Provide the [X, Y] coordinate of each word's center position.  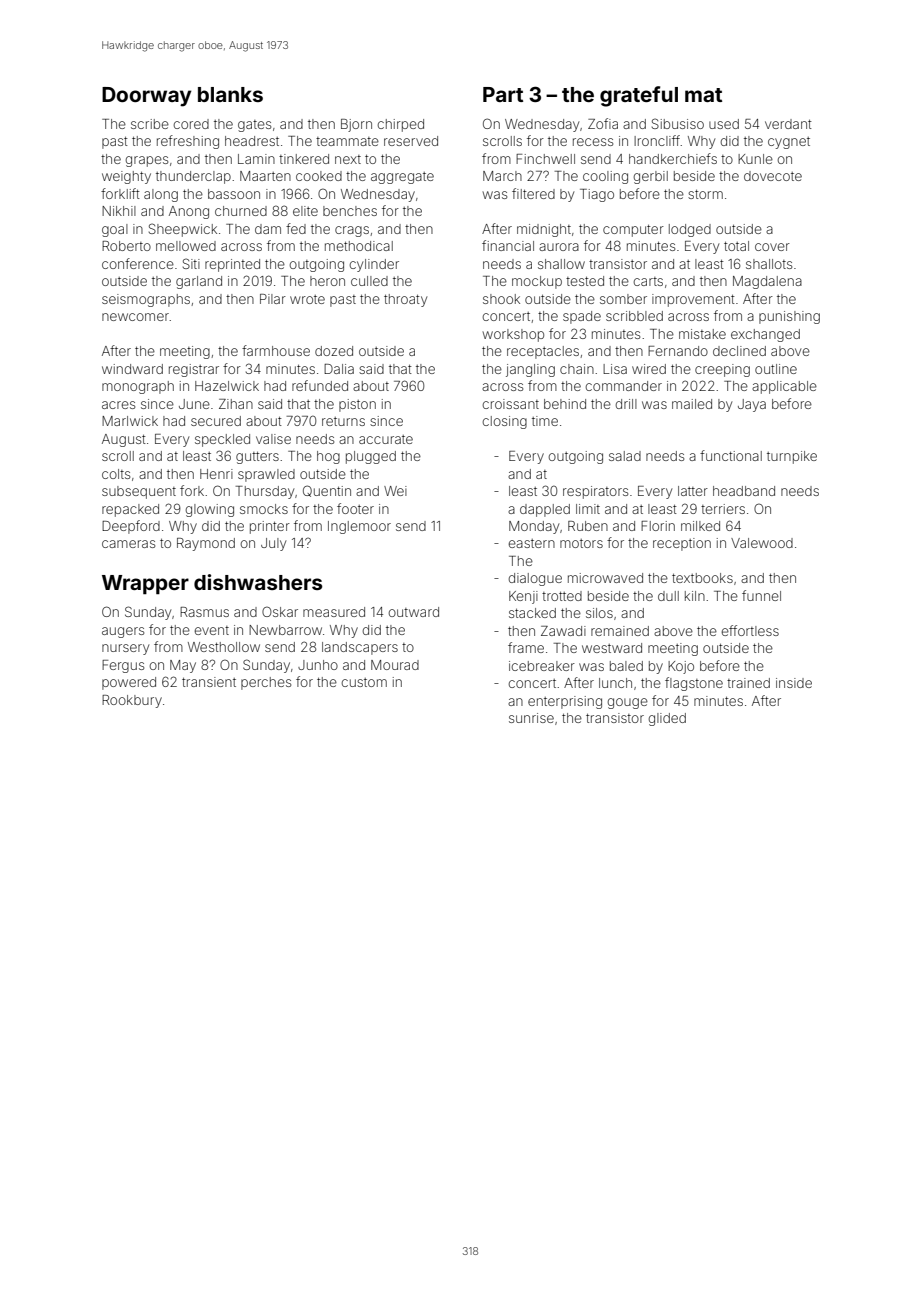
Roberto [126, 246]
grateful [639, 96]
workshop [513, 335]
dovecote [773, 176]
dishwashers [258, 582]
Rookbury [132, 701]
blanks [230, 94]
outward [414, 612]
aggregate [402, 178]
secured [216, 421]
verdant [788, 124]
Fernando [678, 351]
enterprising [565, 702]
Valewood [762, 543]
